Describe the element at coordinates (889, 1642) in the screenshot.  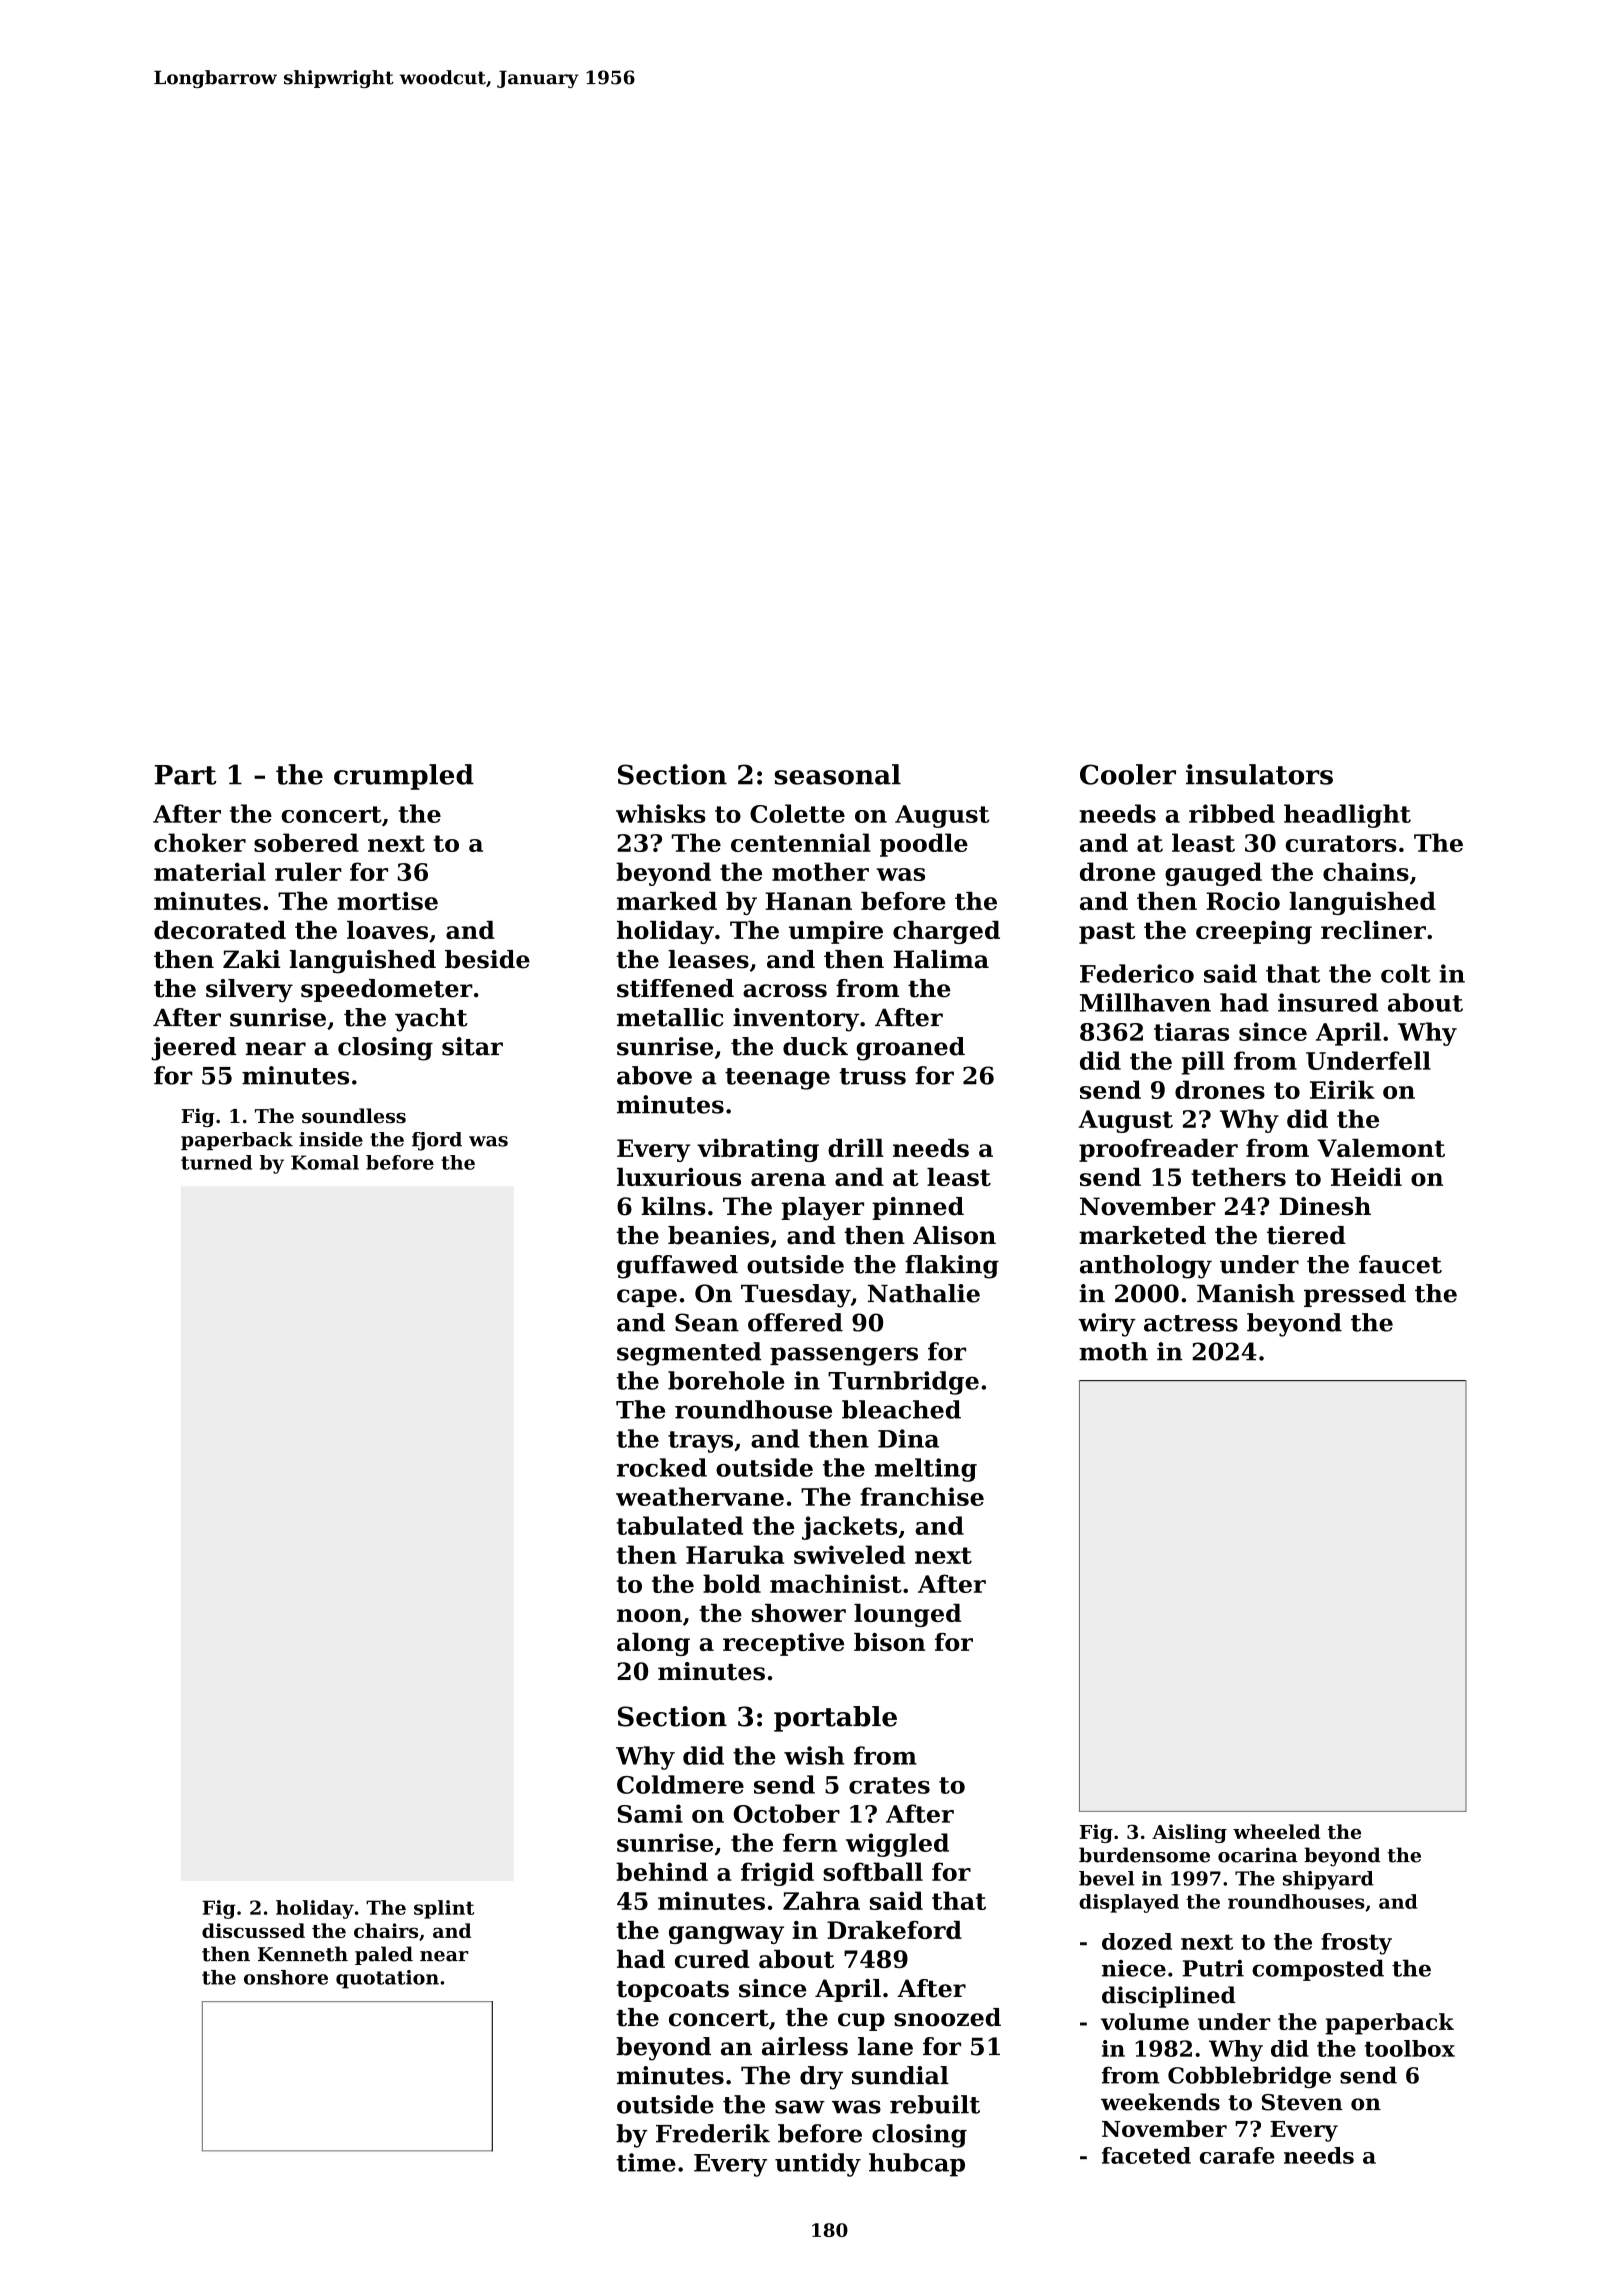
I see `bison` at that location.
